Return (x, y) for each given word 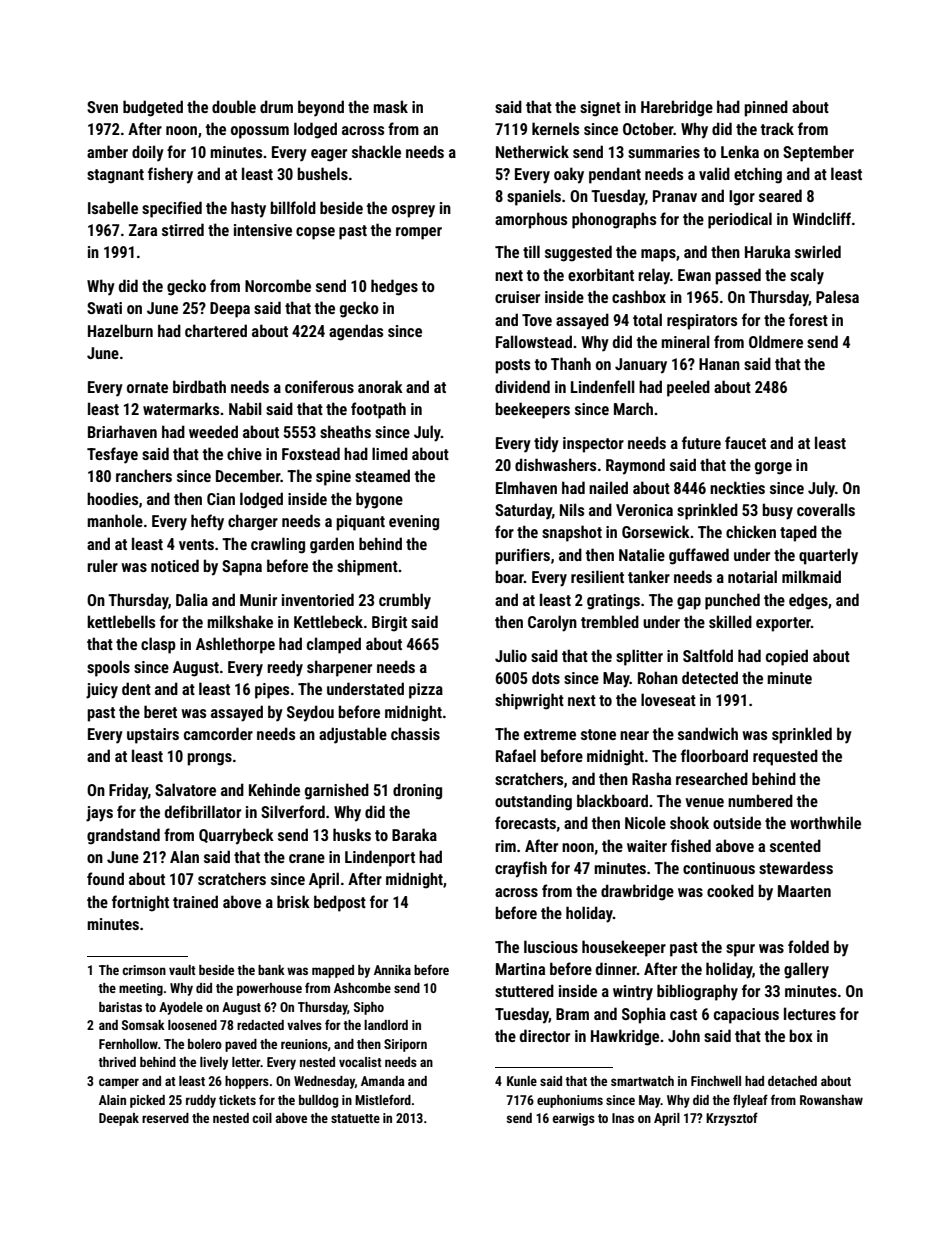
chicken (751, 531)
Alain (112, 1100)
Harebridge (677, 108)
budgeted (153, 108)
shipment (367, 567)
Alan (184, 856)
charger (253, 522)
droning (417, 791)
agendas (356, 332)
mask (390, 106)
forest (808, 319)
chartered (216, 330)
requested (785, 757)
